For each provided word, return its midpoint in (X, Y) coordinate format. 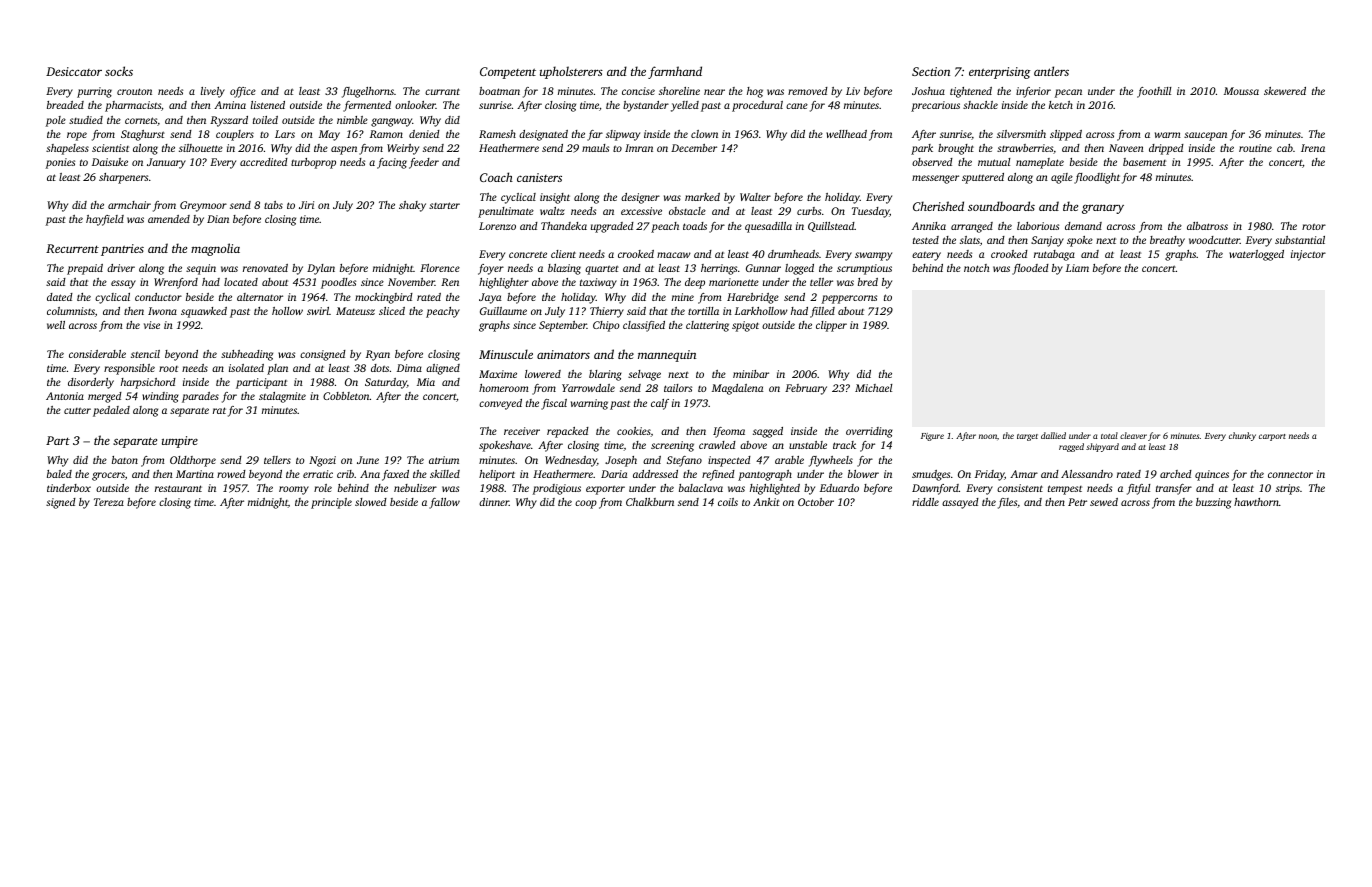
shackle (980, 105)
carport (1272, 437)
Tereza (109, 502)
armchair (129, 205)
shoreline (679, 91)
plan (277, 369)
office (243, 92)
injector (1308, 255)
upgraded (612, 227)
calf (660, 404)
